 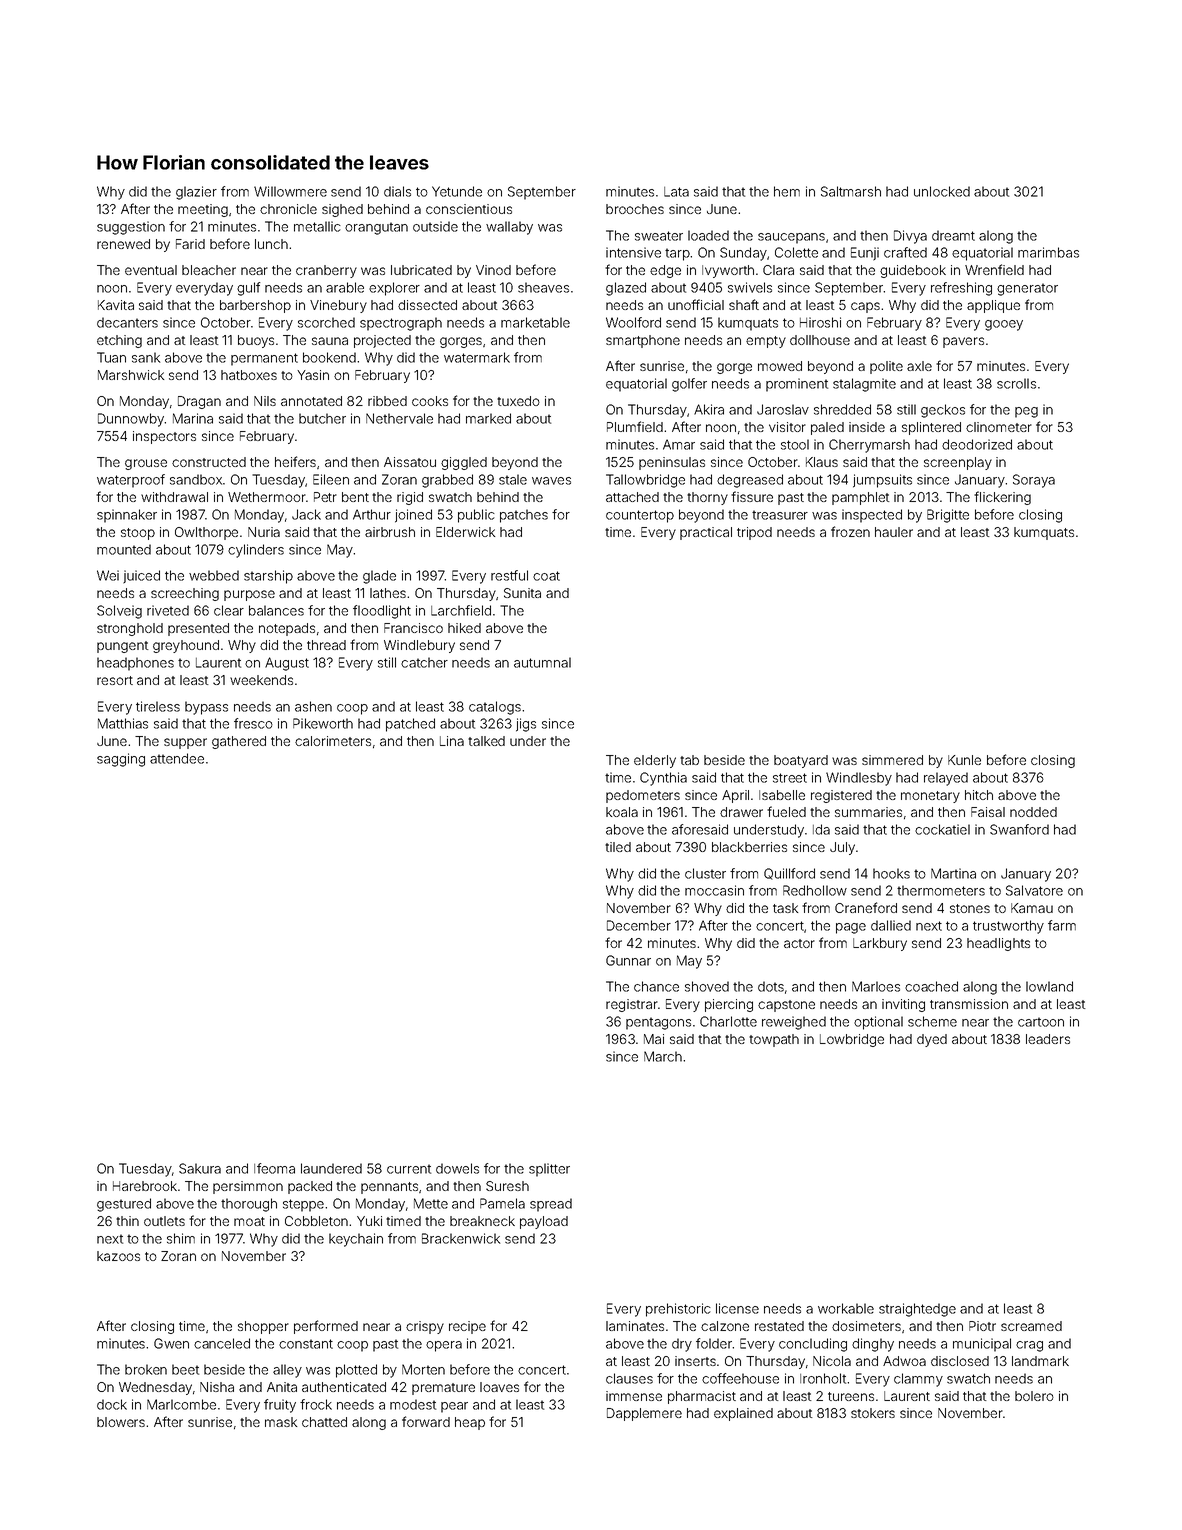 What do you see at coordinates (200, 1168) in the screenshot?
I see `Sakura` at bounding box center [200, 1168].
